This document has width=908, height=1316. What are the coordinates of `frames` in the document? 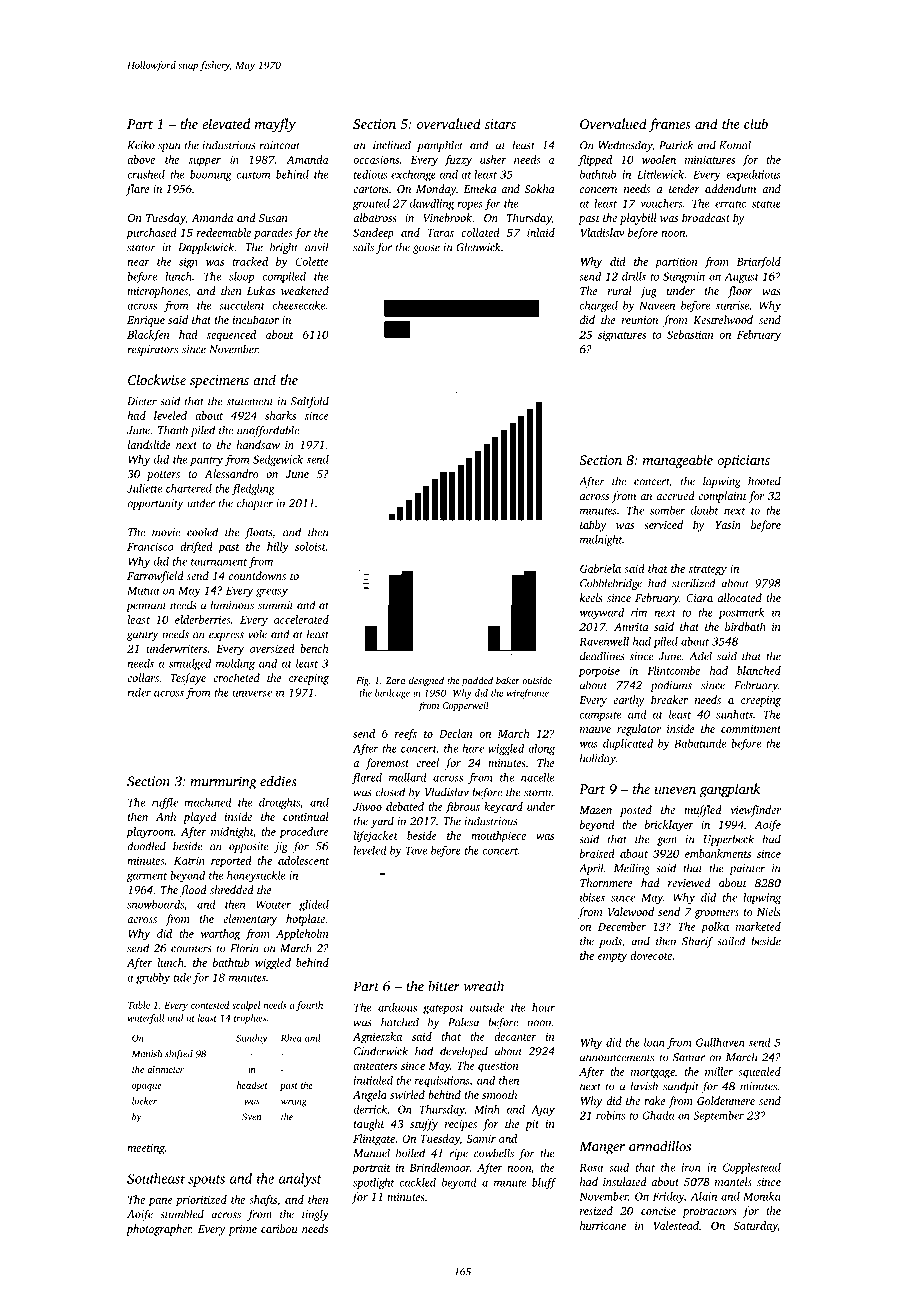 It's located at (670, 125).
